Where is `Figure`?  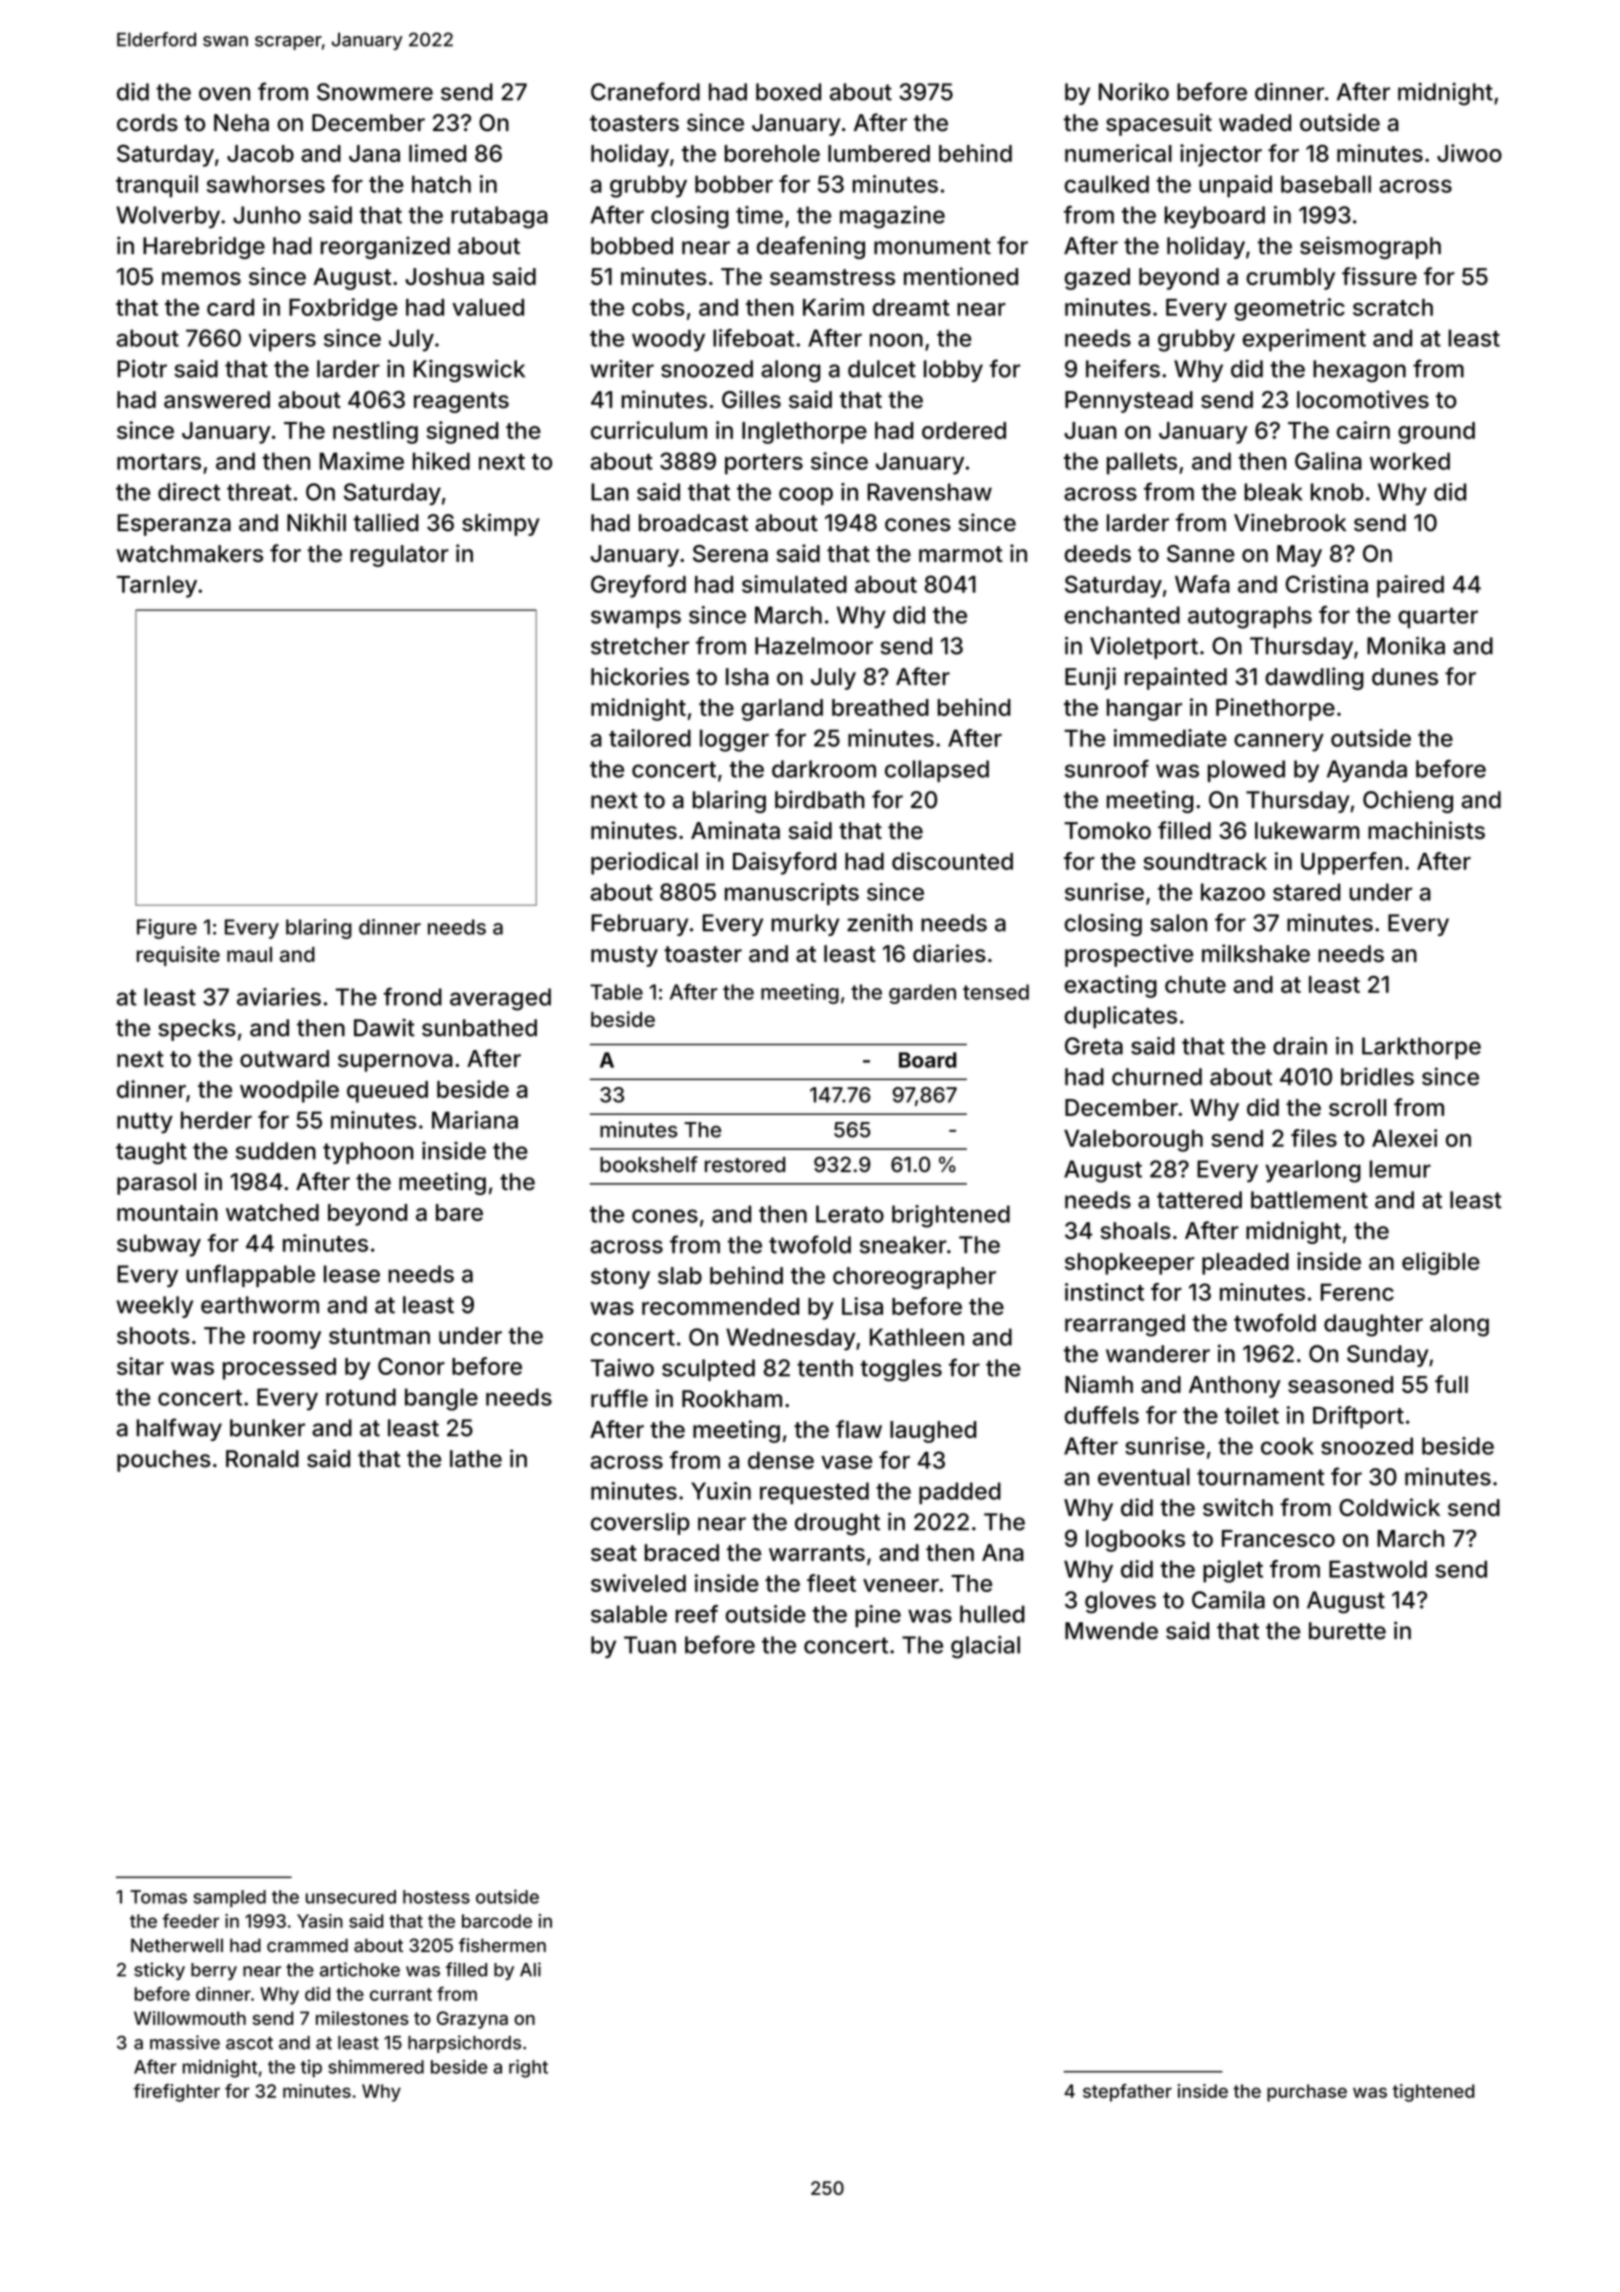 Figure is located at coordinates (167, 929).
